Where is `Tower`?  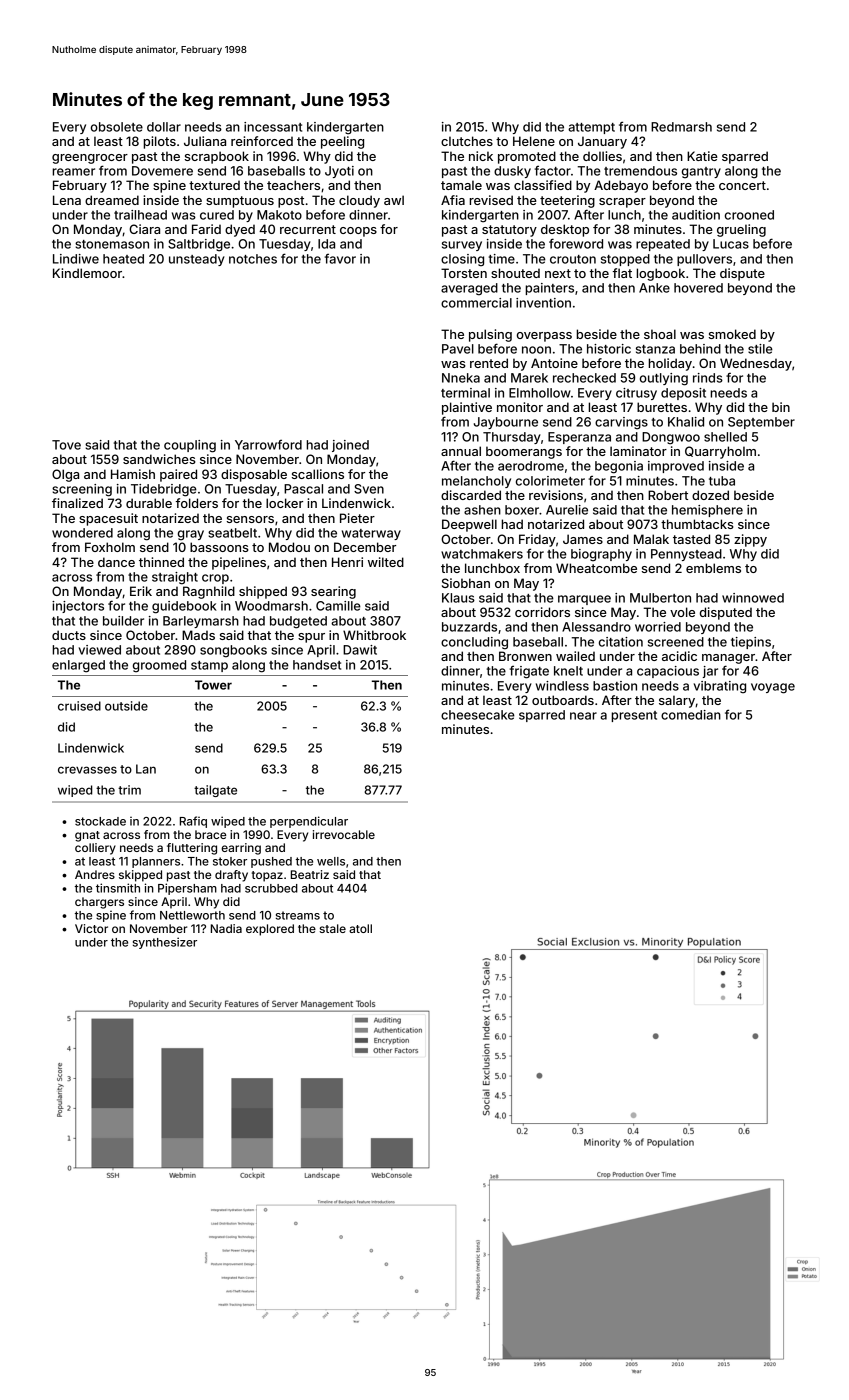 Tower is located at coordinates (213, 685).
